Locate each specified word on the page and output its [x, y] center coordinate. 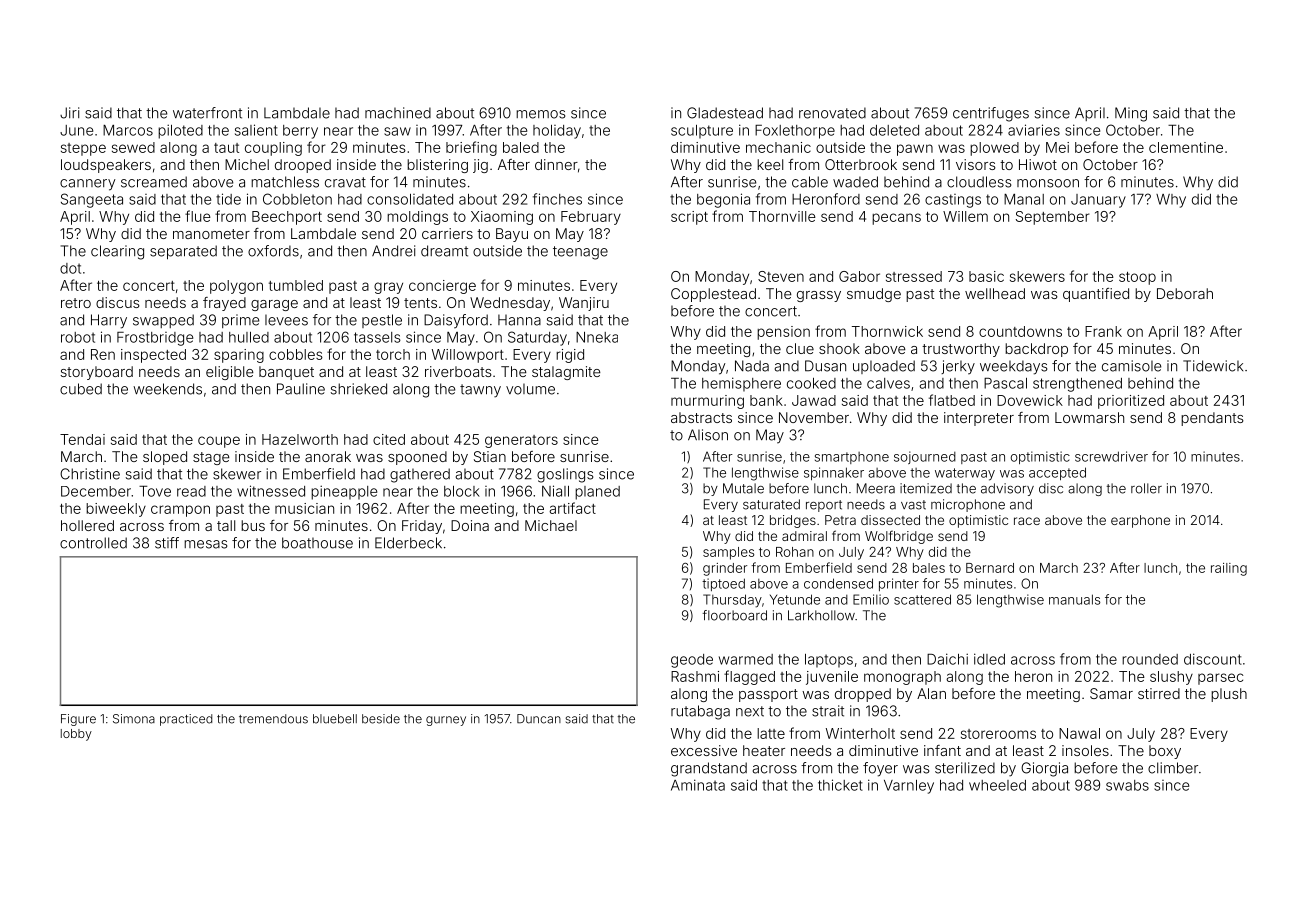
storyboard [96, 373]
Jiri [69, 113]
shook [839, 348]
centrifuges [991, 114]
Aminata [698, 785]
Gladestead [725, 113]
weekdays [1013, 367]
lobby [76, 735]
